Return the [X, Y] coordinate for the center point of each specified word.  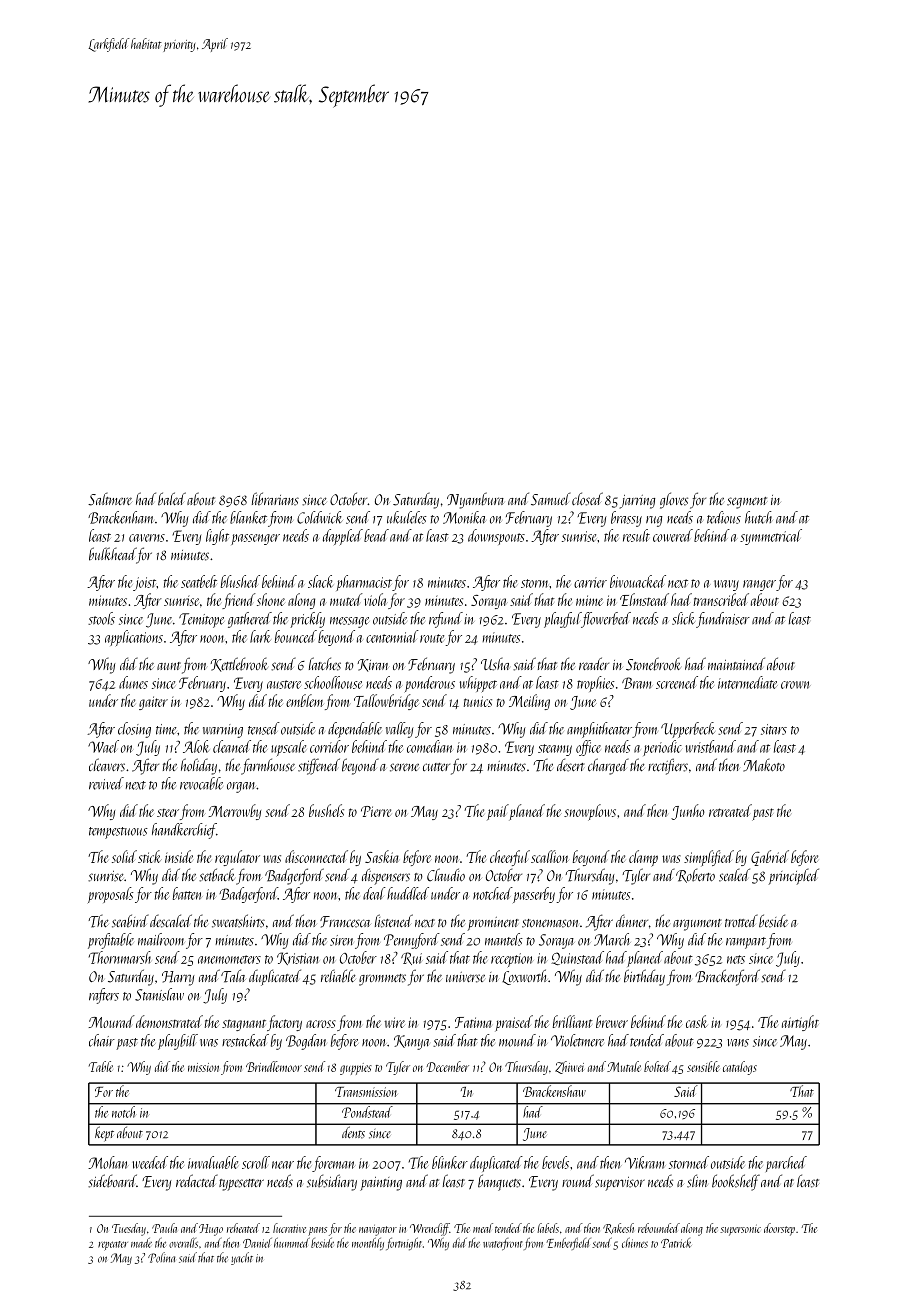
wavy [726, 585]
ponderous [430, 684]
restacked [245, 1040]
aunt [169, 666]
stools [101, 618]
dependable [355, 730]
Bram [636, 683]
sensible [703, 1066]
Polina [161, 1257]
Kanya [411, 1042]
